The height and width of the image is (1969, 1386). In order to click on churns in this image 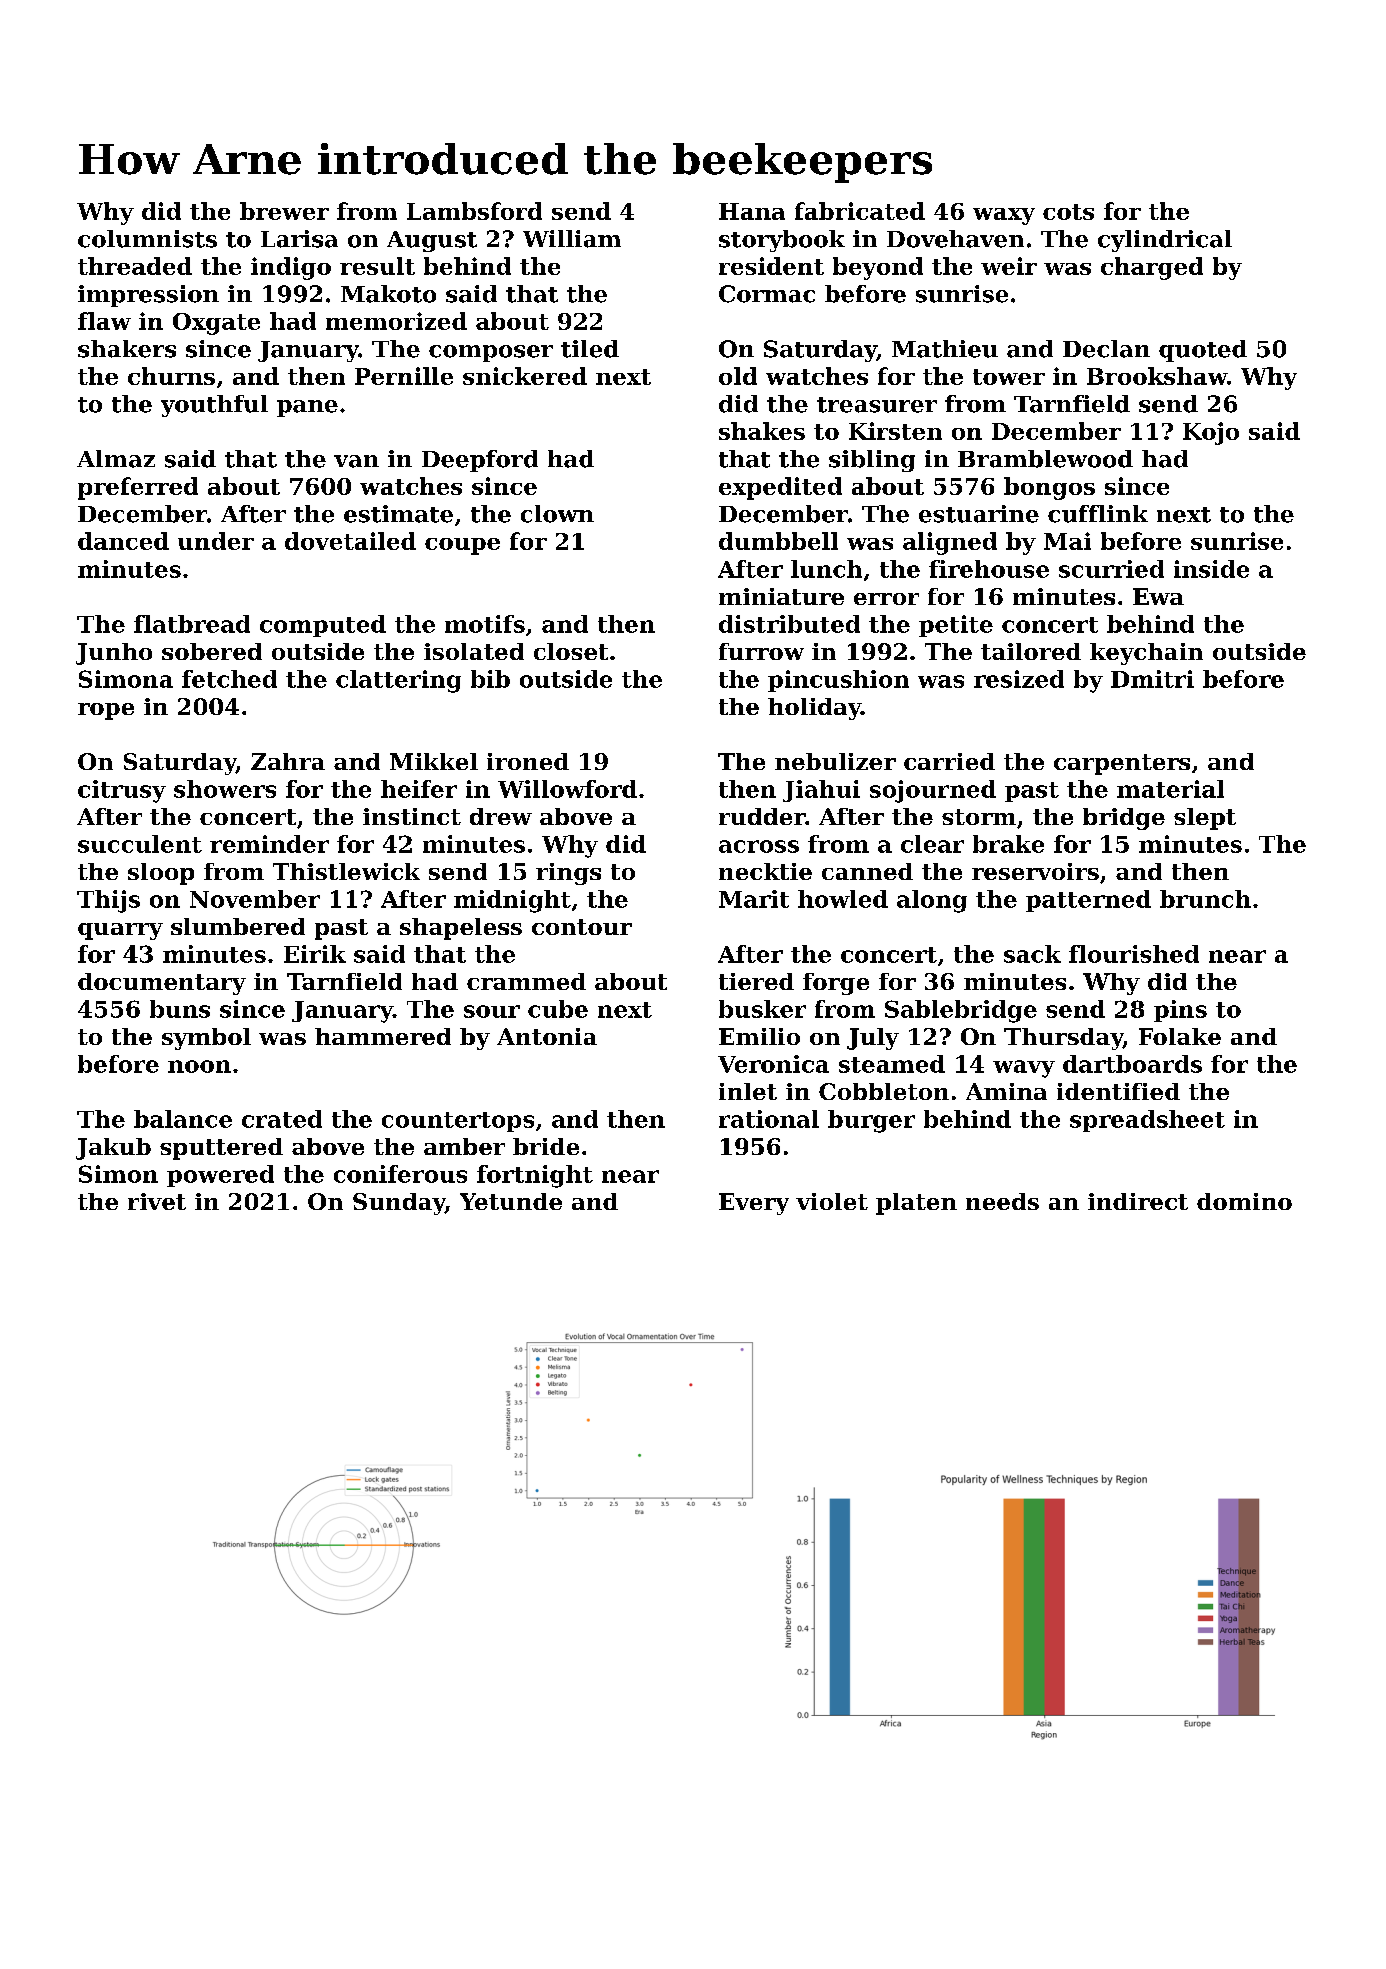, I will do `click(171, 376)`.
